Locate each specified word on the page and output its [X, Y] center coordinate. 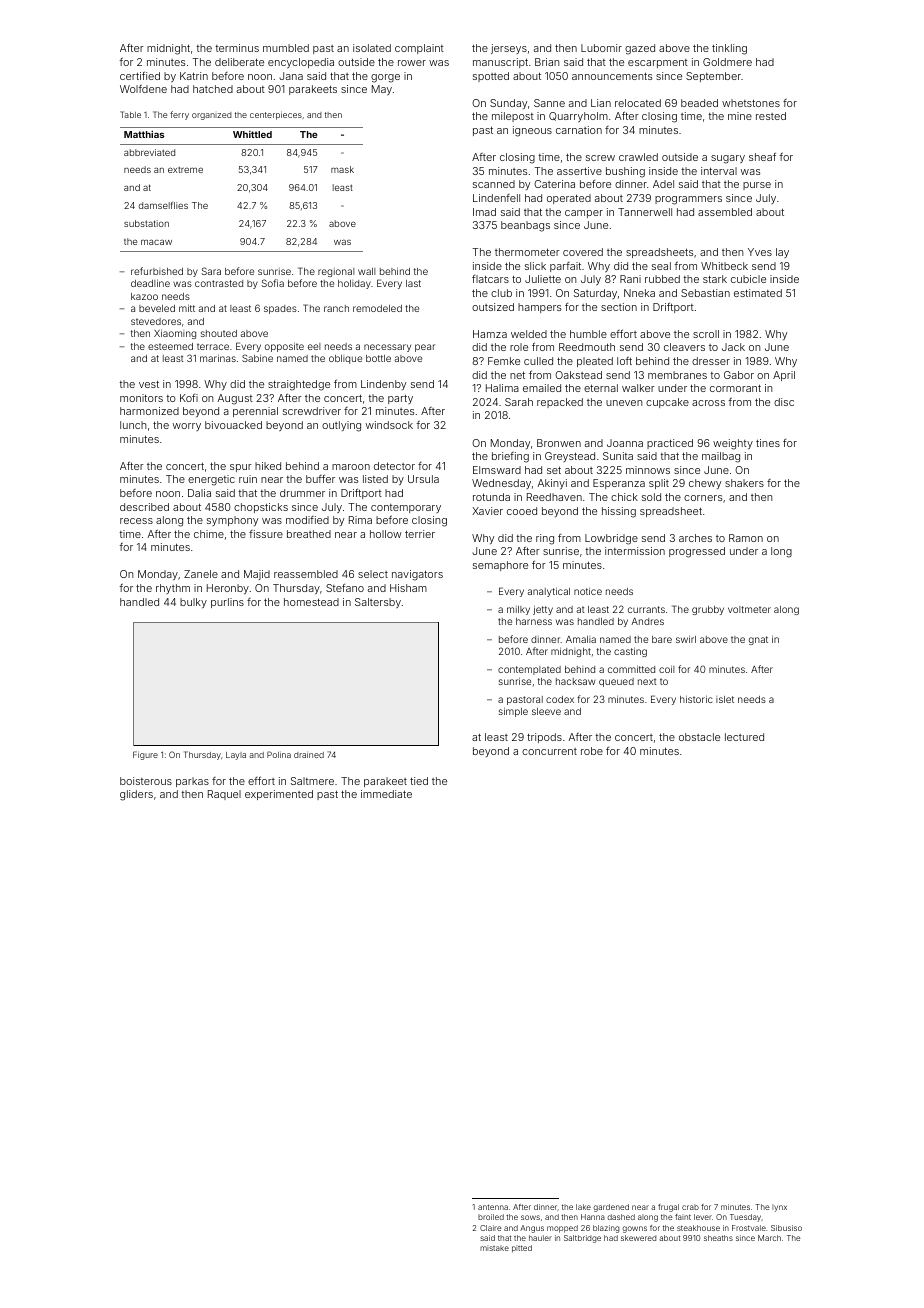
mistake [494, 1248]
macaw [156, 242]
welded [529, 334]
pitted [522, 1249]
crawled [638, 157]
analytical [548, 592]
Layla [236, 756]
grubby [708, 610]
